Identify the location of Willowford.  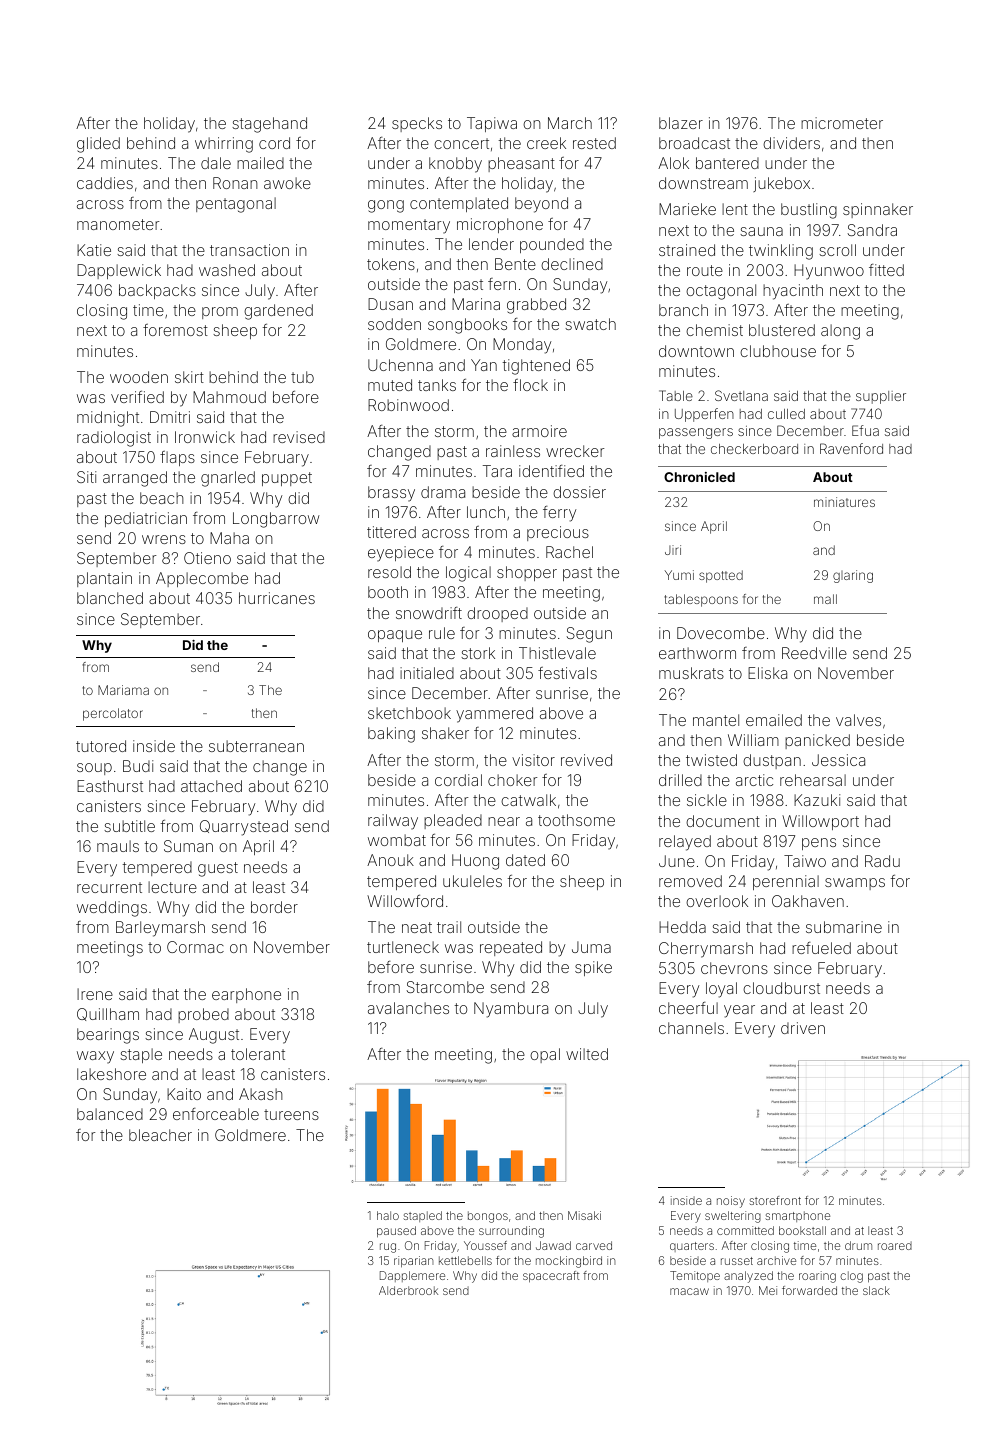
(405, 900).
